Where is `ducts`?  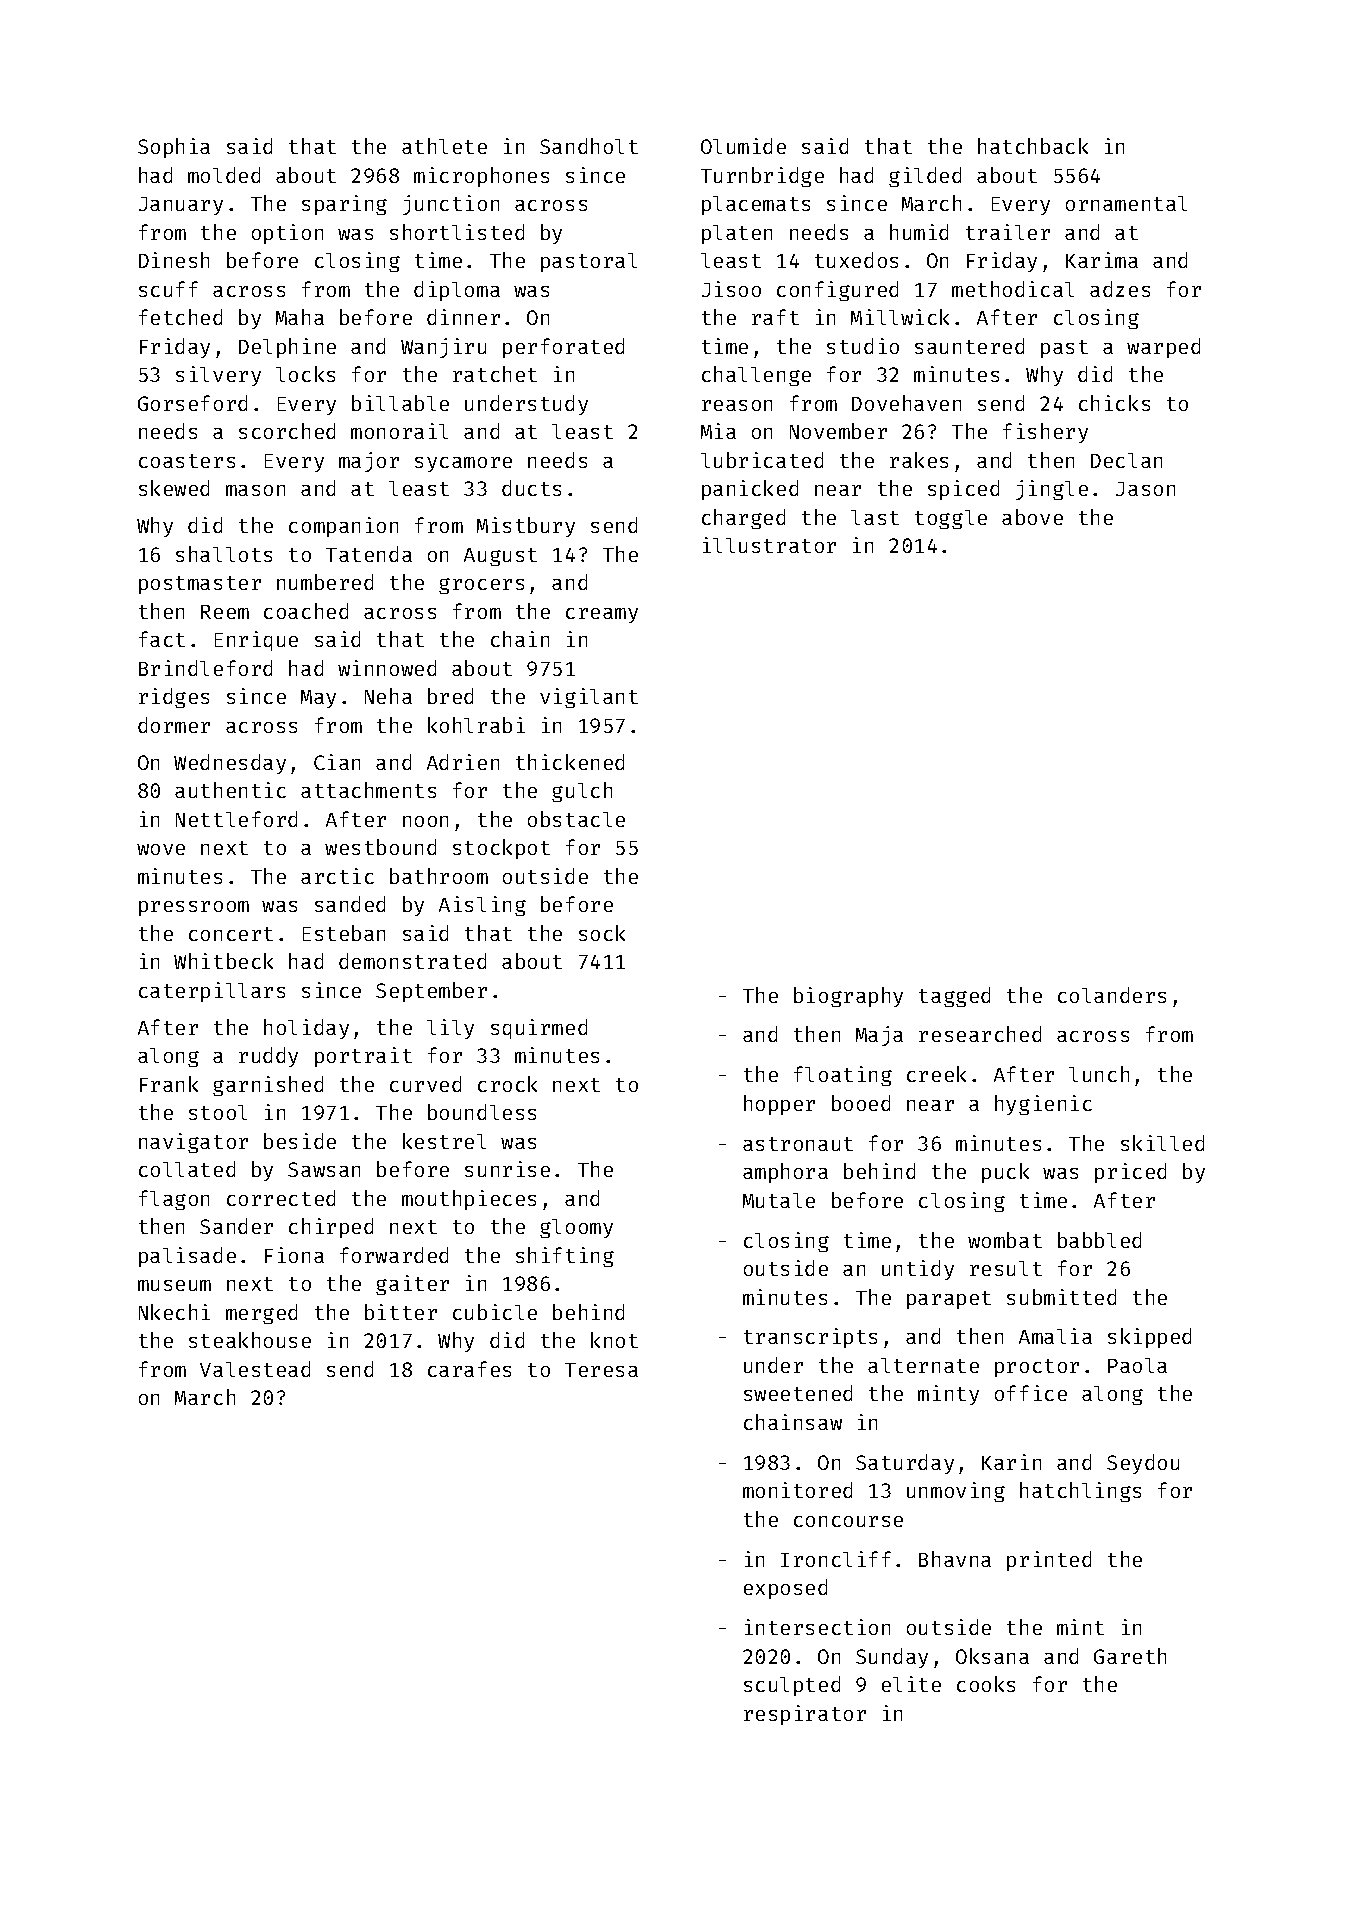 ducts is located at coordinates (531, 488).
